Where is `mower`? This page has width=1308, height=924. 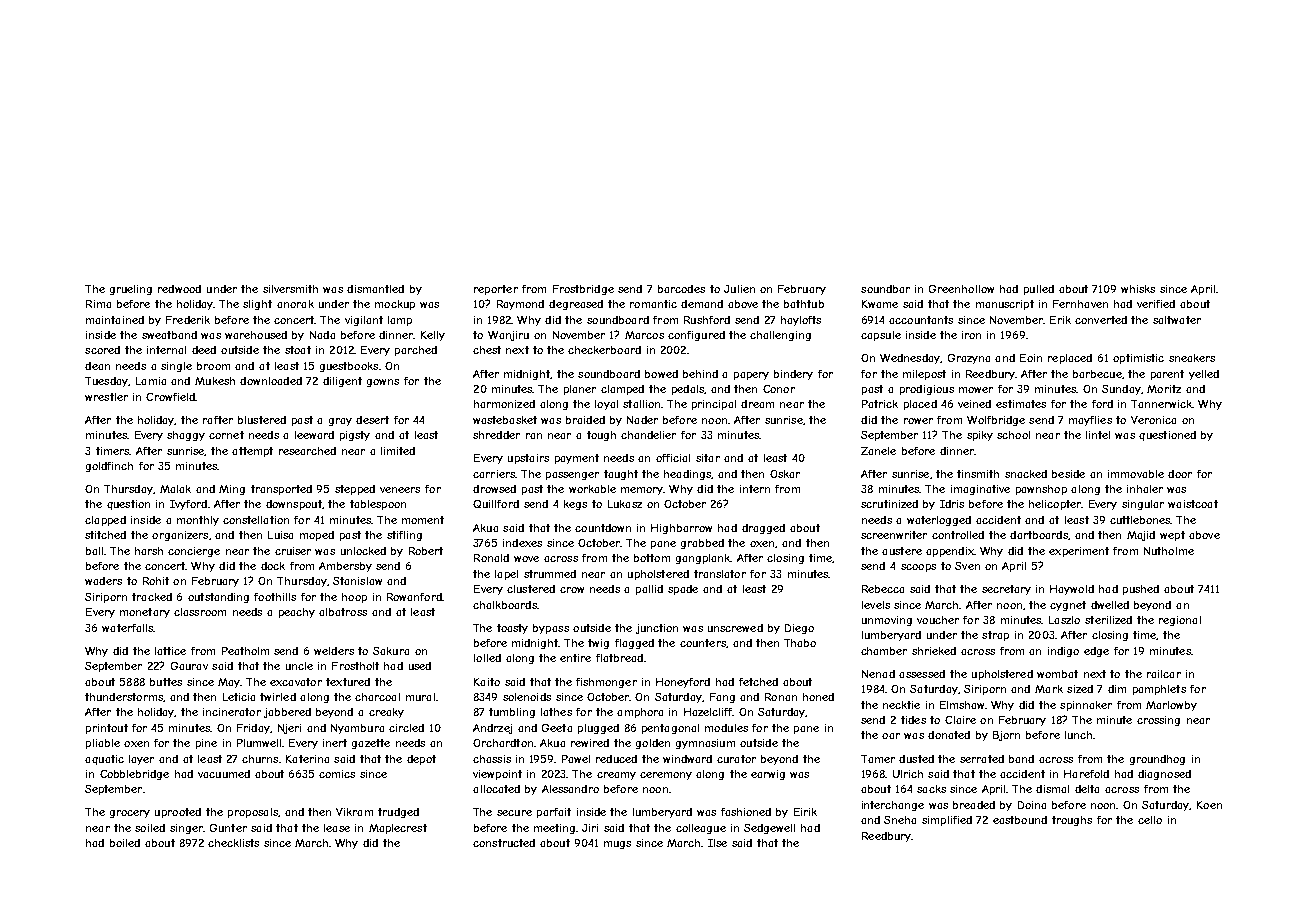 mower is located at coordinates (976, 390).
